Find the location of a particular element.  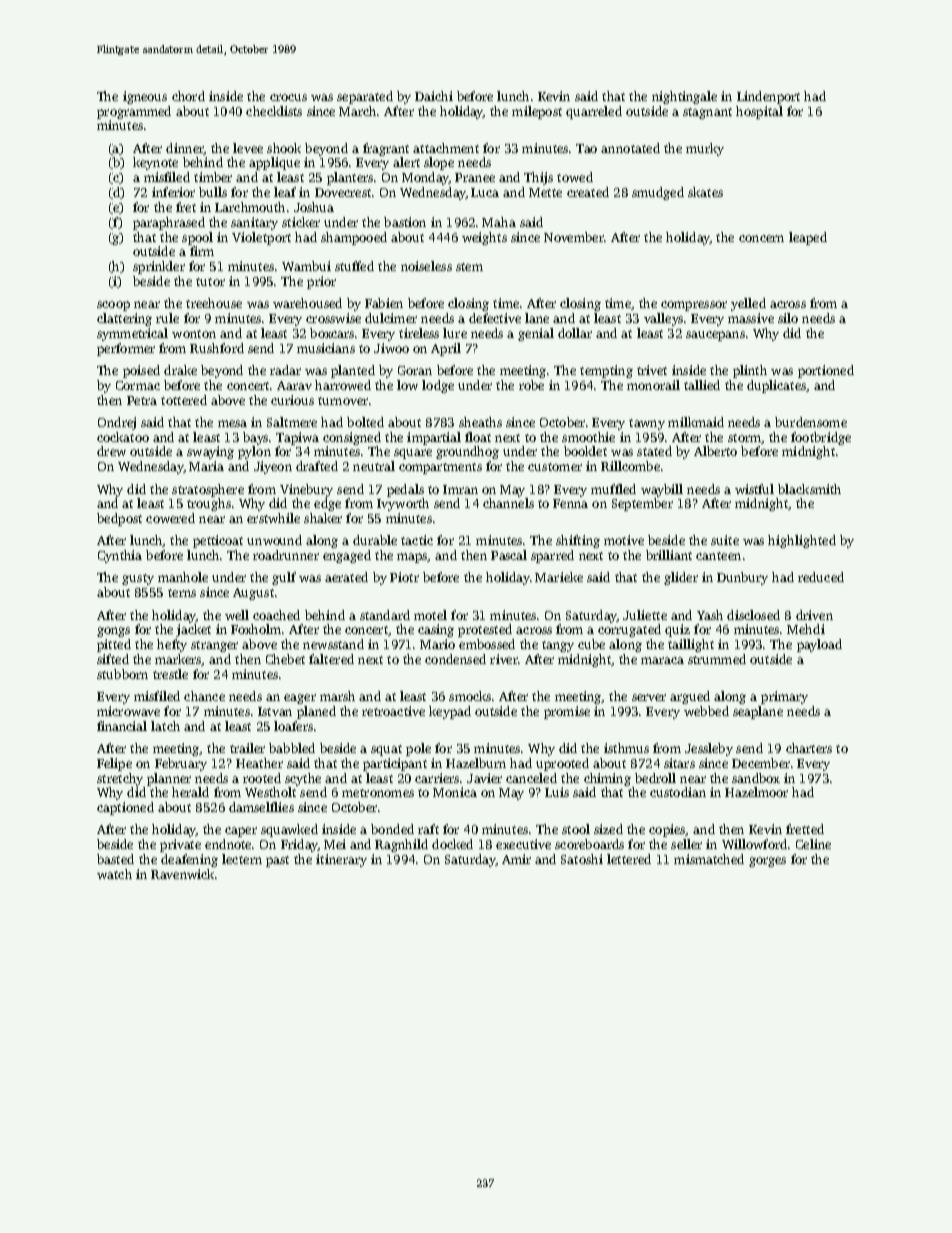

driven is located at coordinates (814, 615).
